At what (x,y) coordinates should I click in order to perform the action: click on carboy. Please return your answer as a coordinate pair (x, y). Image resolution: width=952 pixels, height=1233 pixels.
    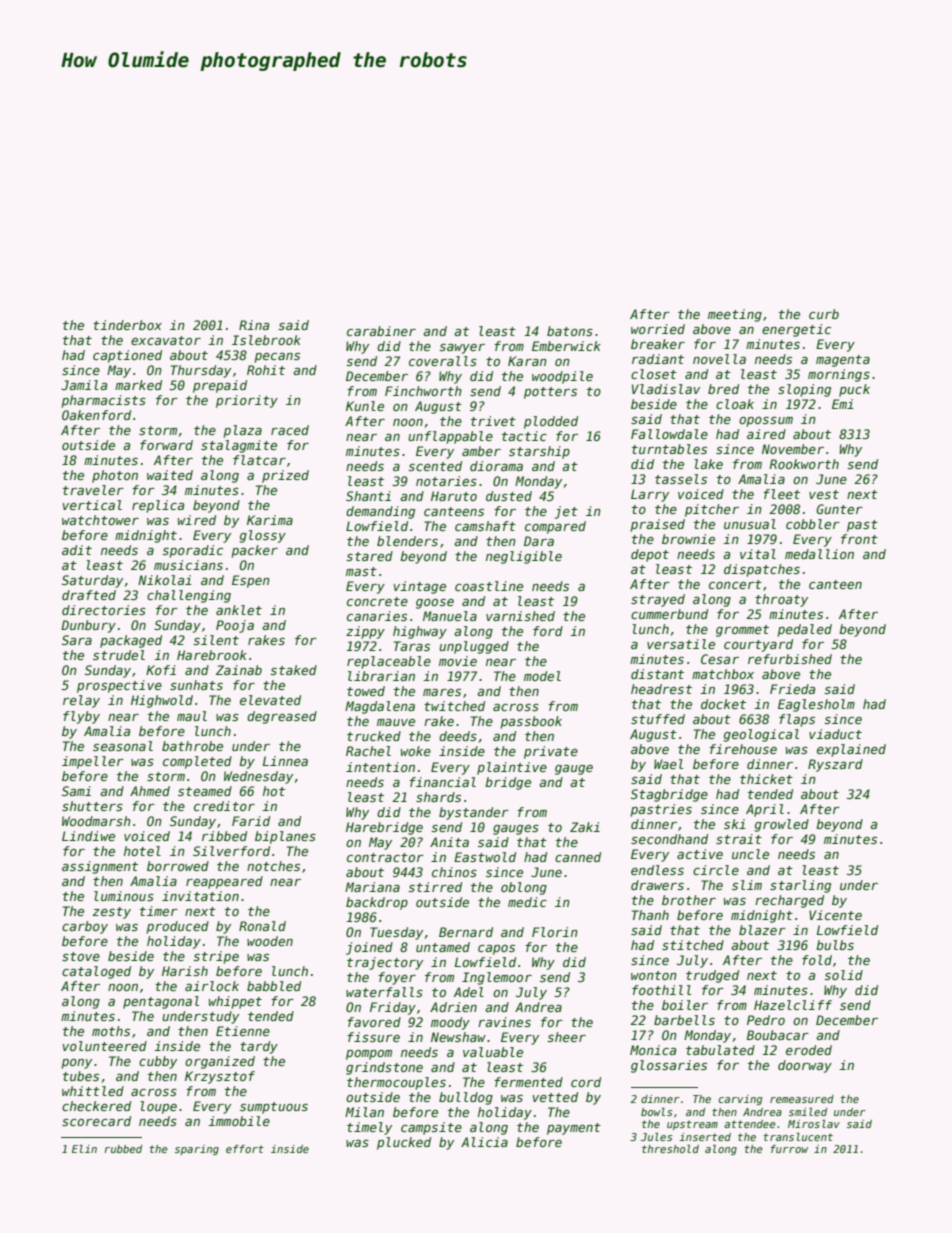
    Looking at the image, I should click on (85, 927).
